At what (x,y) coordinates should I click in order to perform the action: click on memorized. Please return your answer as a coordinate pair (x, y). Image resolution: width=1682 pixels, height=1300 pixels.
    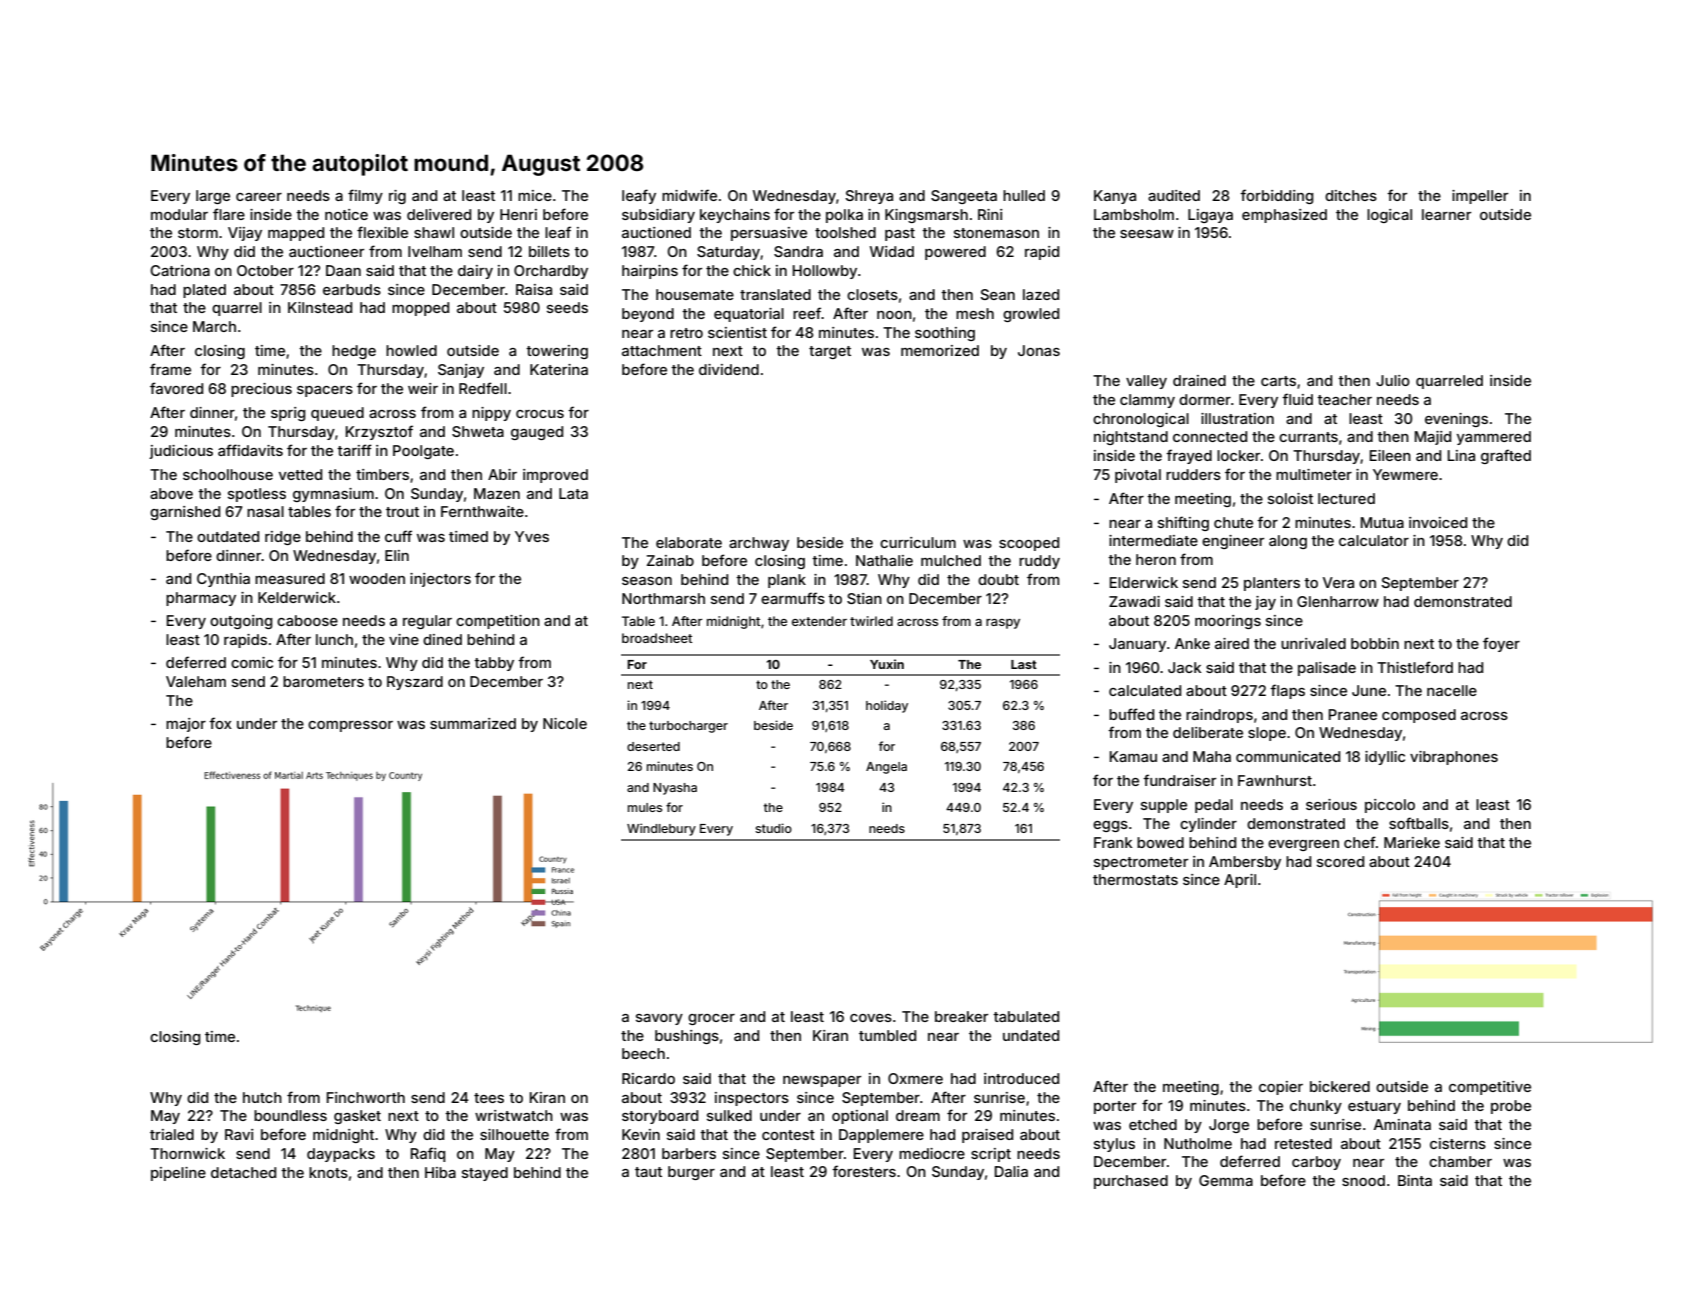
    Looking at the image, I should click on (940, 350).
